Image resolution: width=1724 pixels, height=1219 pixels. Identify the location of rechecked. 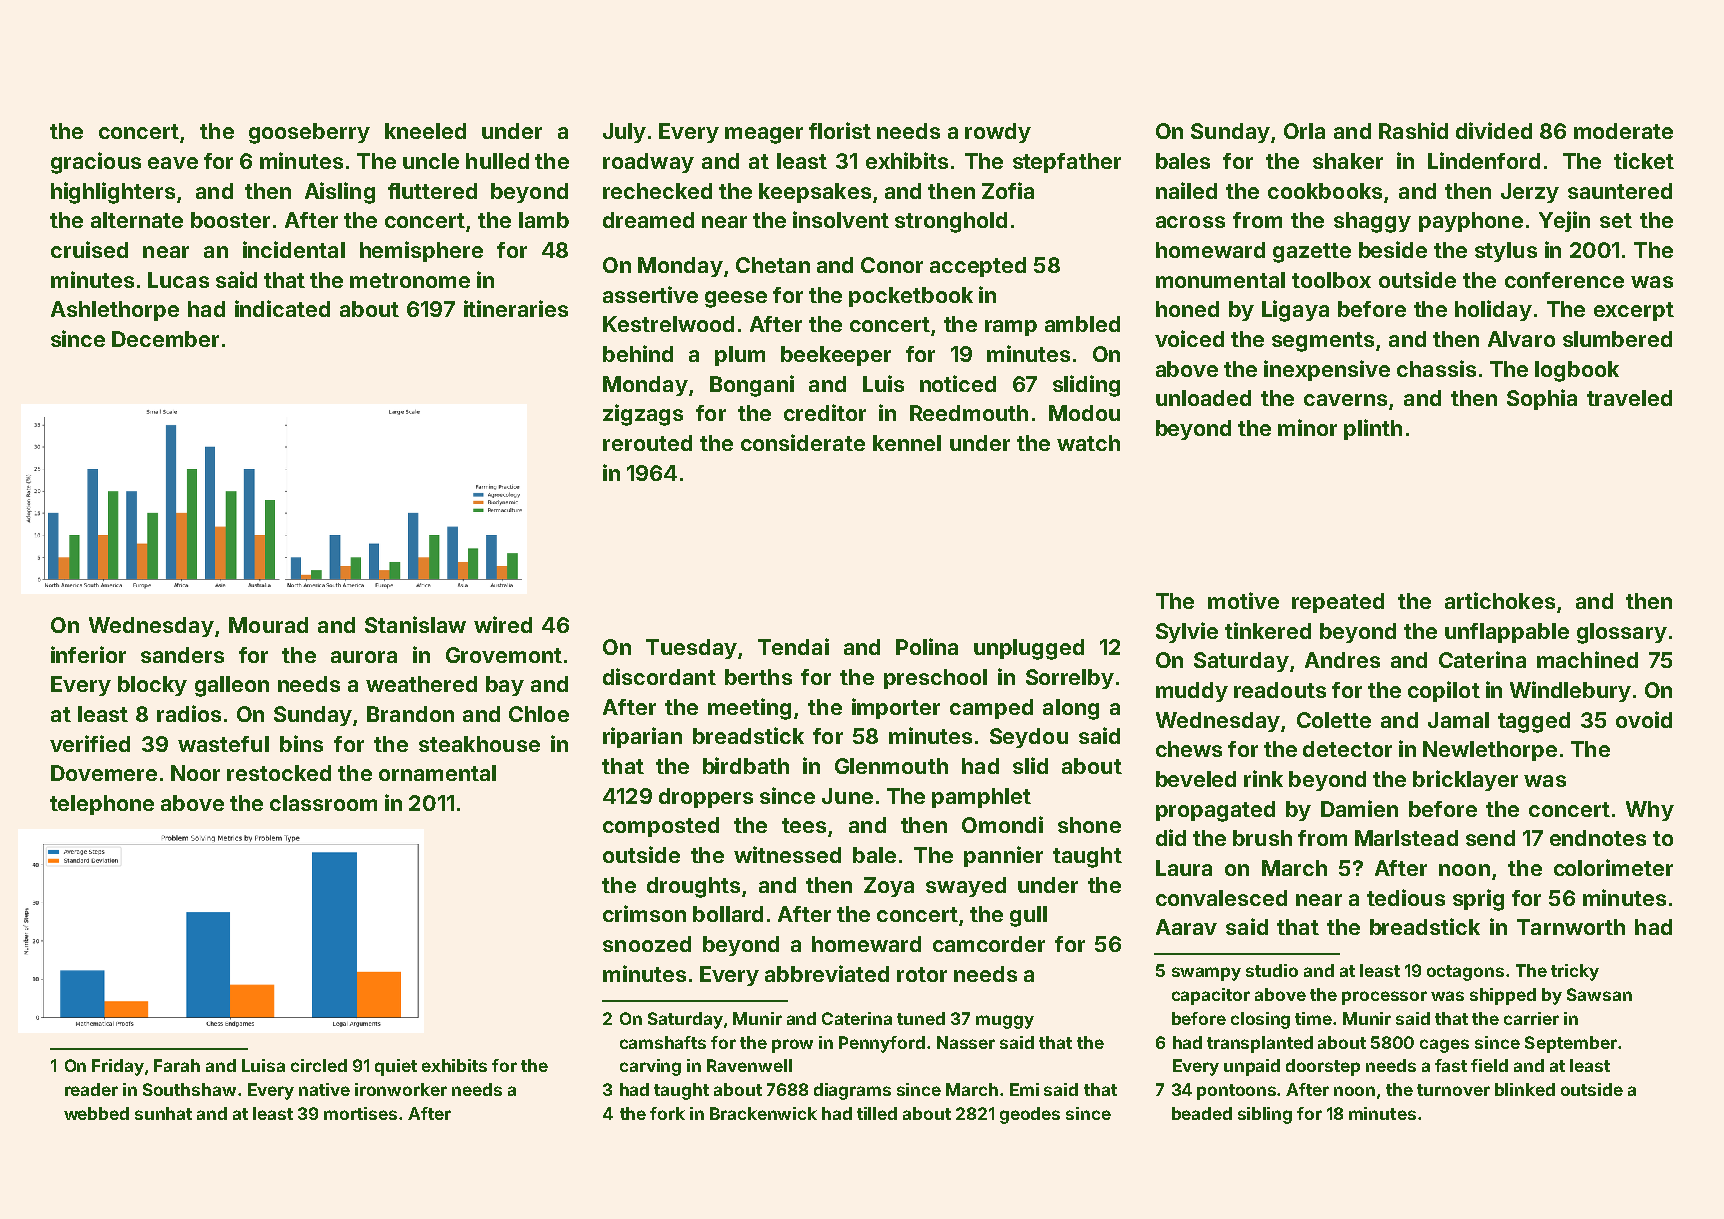
(657, 191).
